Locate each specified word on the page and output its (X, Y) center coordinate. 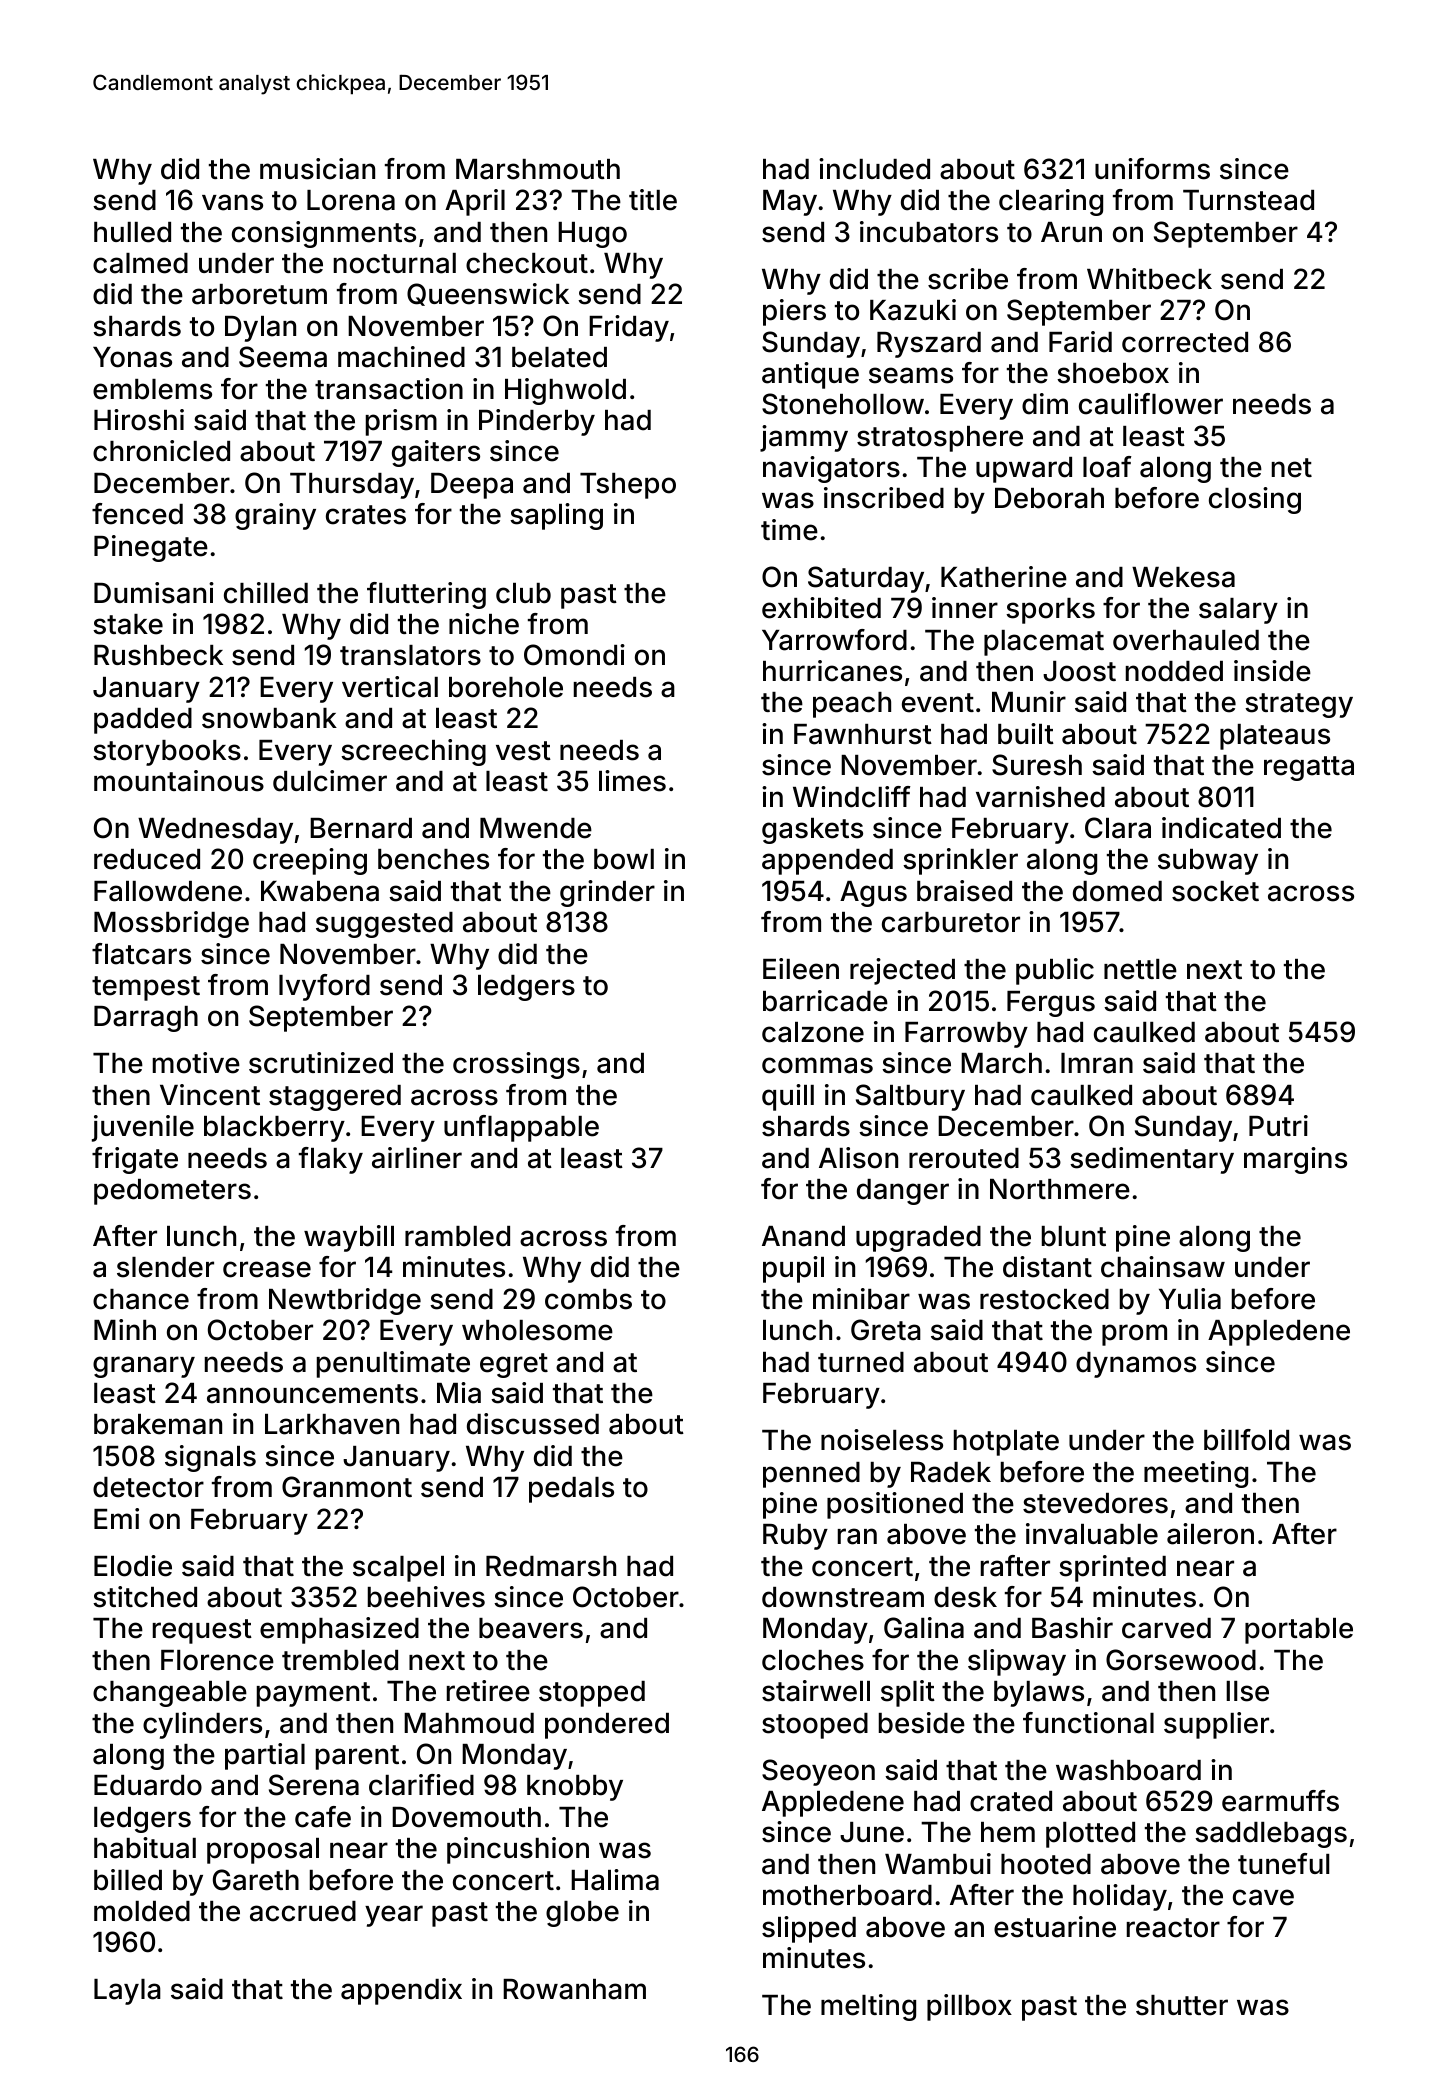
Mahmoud (469, 1723)
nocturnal (395, 263)
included (874, 169)
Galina (924, 1628)
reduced (147, 859)
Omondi (574, 655)
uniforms (1152, 169)
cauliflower (1151, 404)
